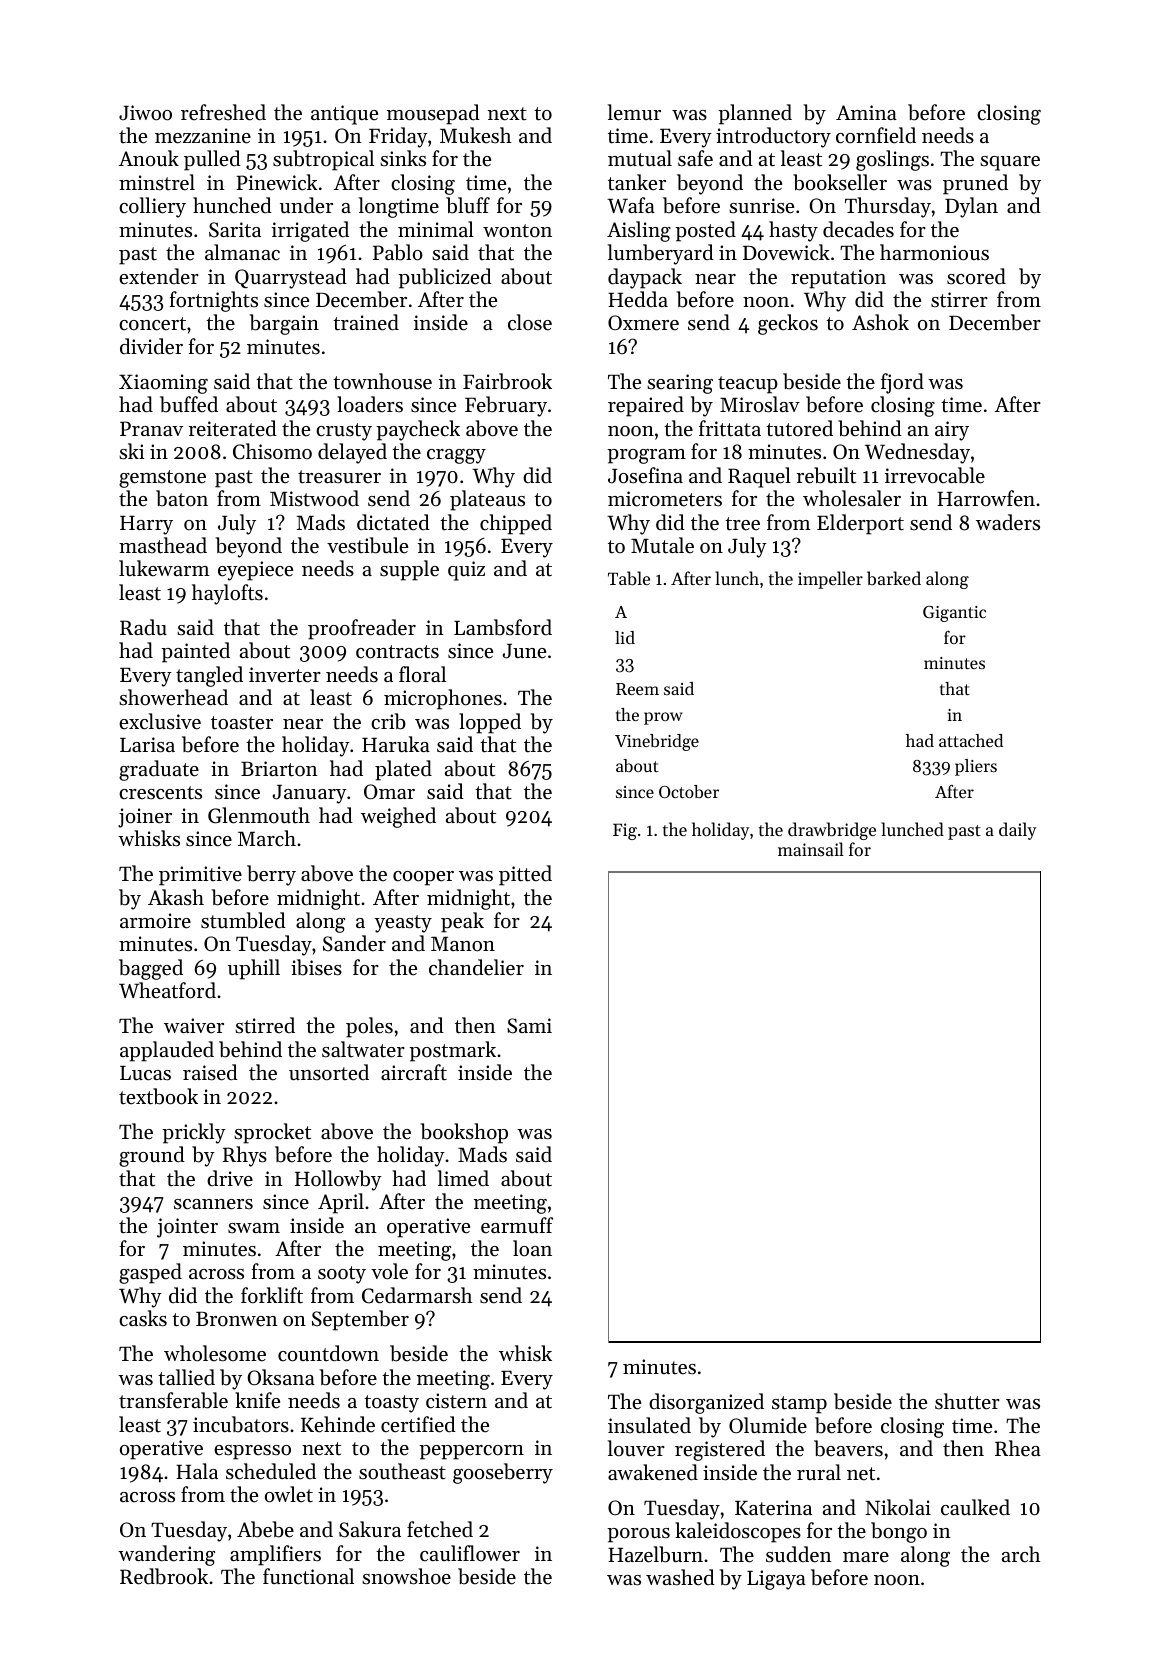 Image resolution: width=1160 pixels, height=1680 pixels. Describe the element at coordinates (194, 1026) in the screenshot. I see `waiver` at that location.
